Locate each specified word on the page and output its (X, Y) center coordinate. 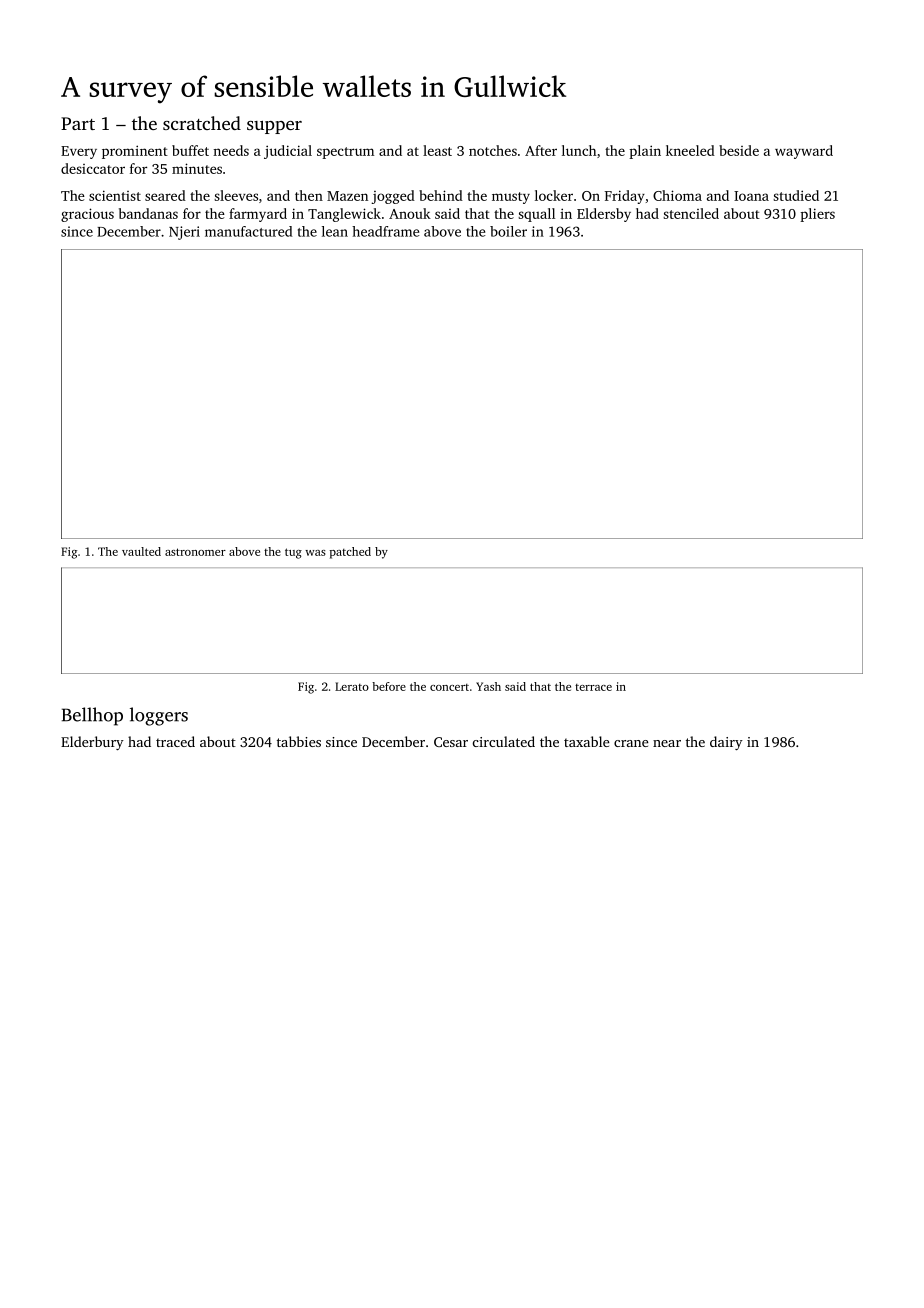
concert (449, 687)
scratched (202, 123)
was (315, 553)
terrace (593, 687)
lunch (579, 150)
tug (293, 553)
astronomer (195, 552)
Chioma (677, 195)
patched (350, 553)
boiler (508, 231)
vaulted (141, 551)
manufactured (248, 231)
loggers (159, 716)
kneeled (690, 150)
